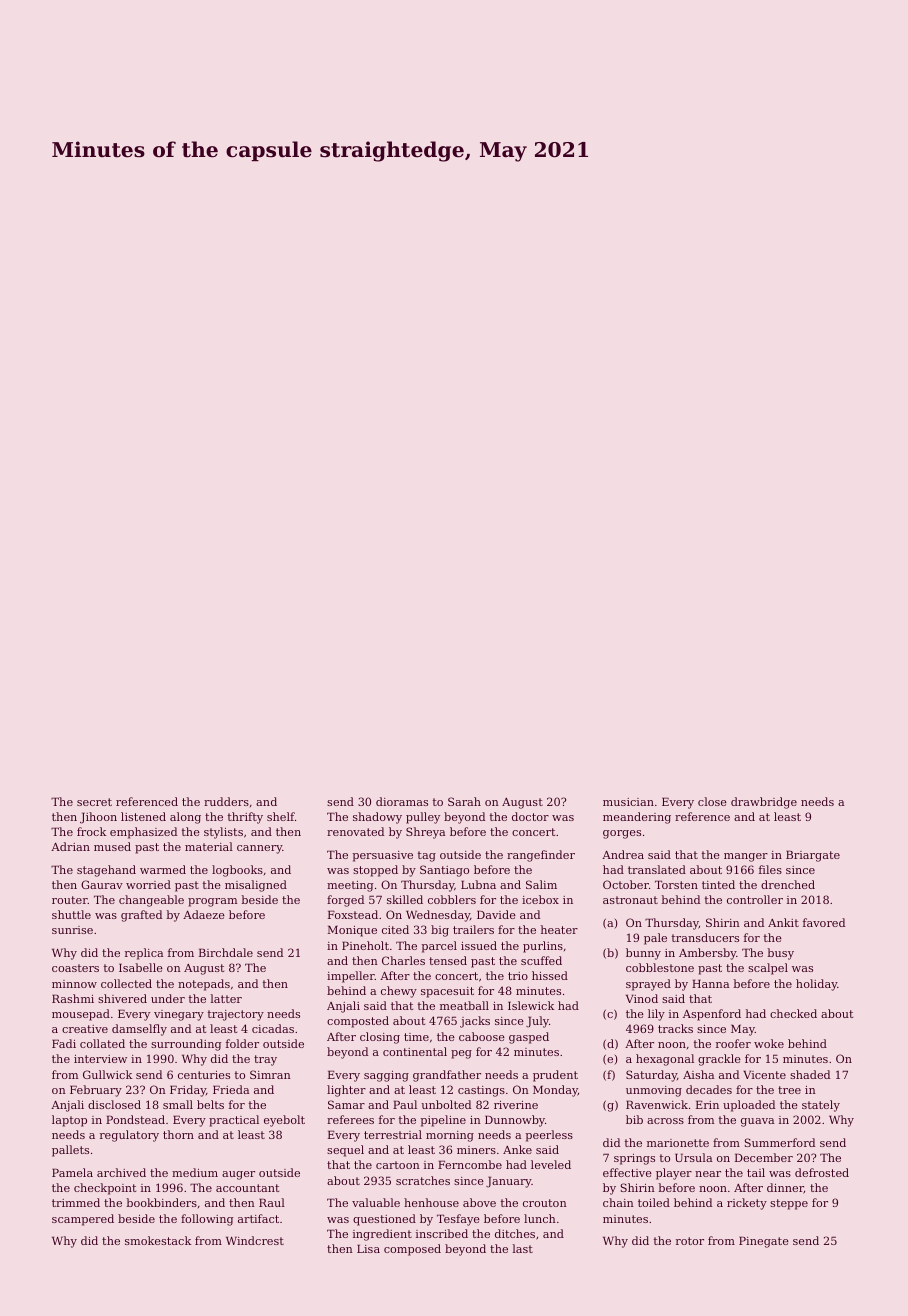 This screenshot has height=1316, width=908. Describe the element at coordinates (545, 1203) in the screenshot. I see `crouton` at that location.
